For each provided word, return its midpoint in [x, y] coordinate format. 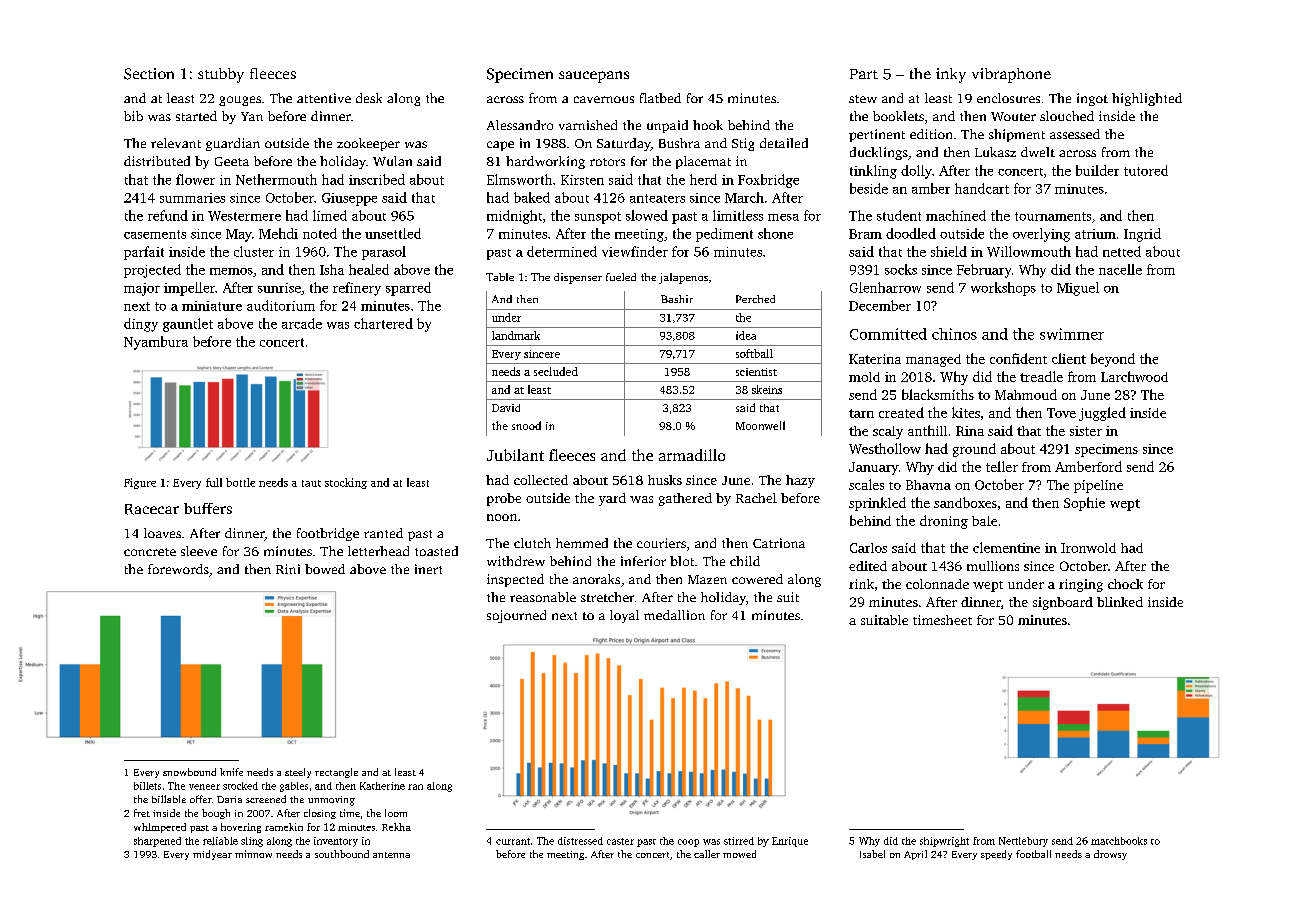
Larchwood [1134, 376]
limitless [738, 215]
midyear [212, 855]
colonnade [937, 584]
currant [513, 841]
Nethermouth [276, 179]
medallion [674, 615]
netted [1122, 251]
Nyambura [156, 343]
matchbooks [1119, 841]
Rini [288, 569]
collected [541, 480]
